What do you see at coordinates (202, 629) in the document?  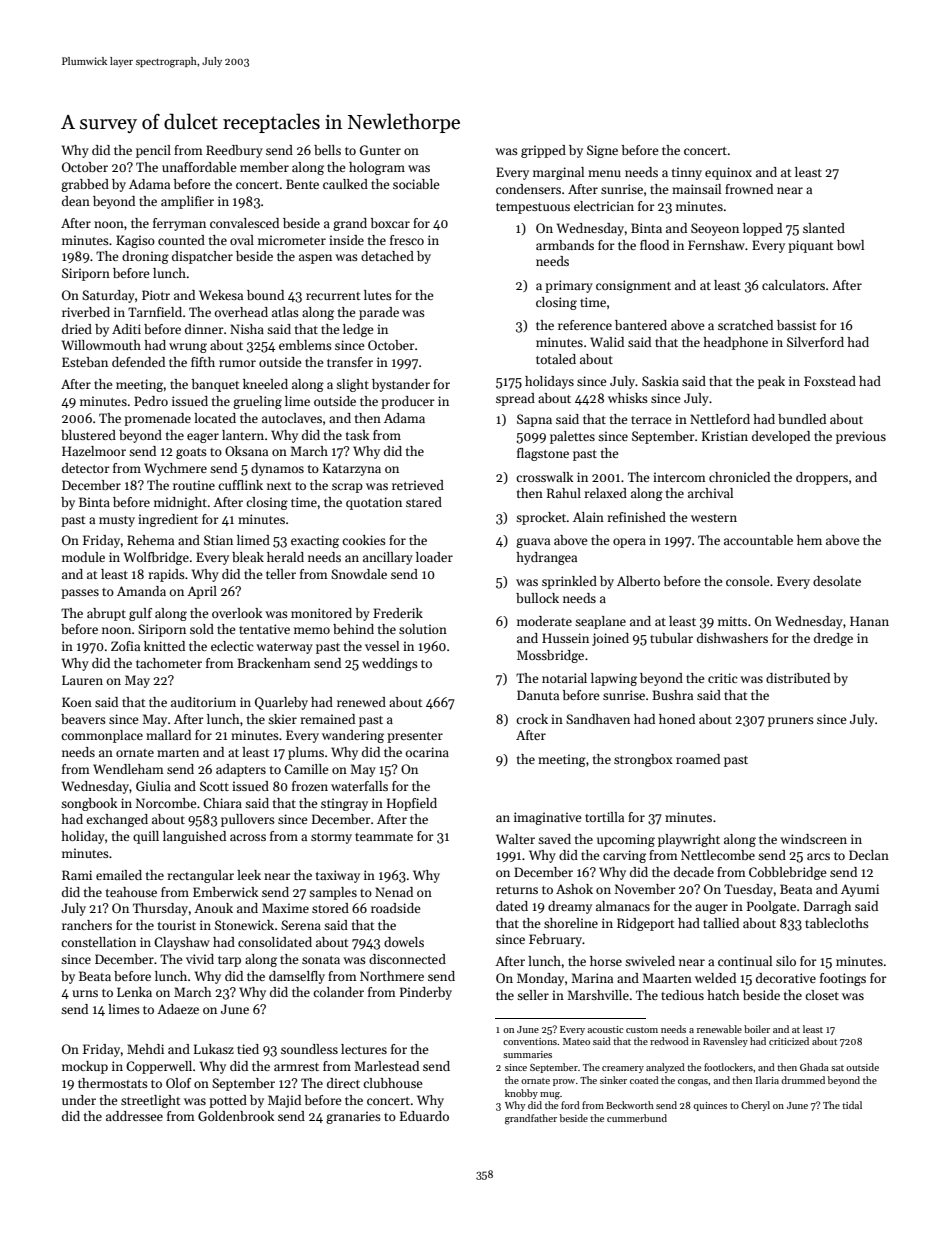 I see `sold` at bounding box center [202, 629].
